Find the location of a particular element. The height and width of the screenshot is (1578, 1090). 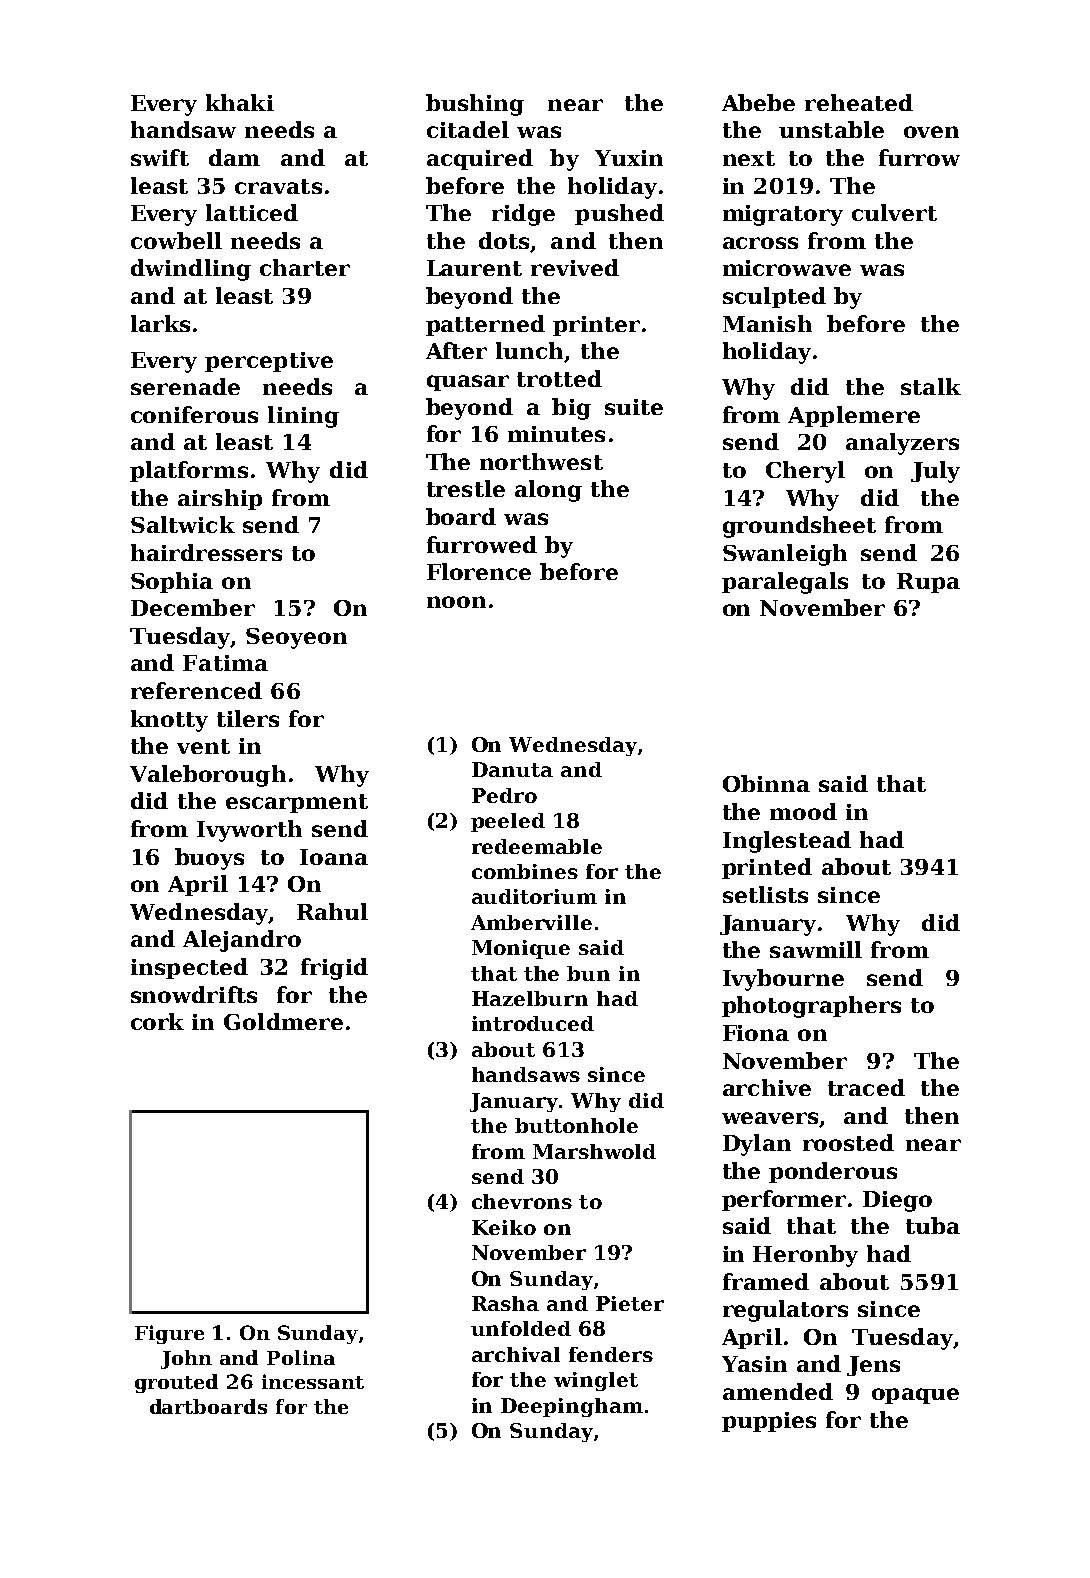

bushing is located at coordinates (475, 105).
